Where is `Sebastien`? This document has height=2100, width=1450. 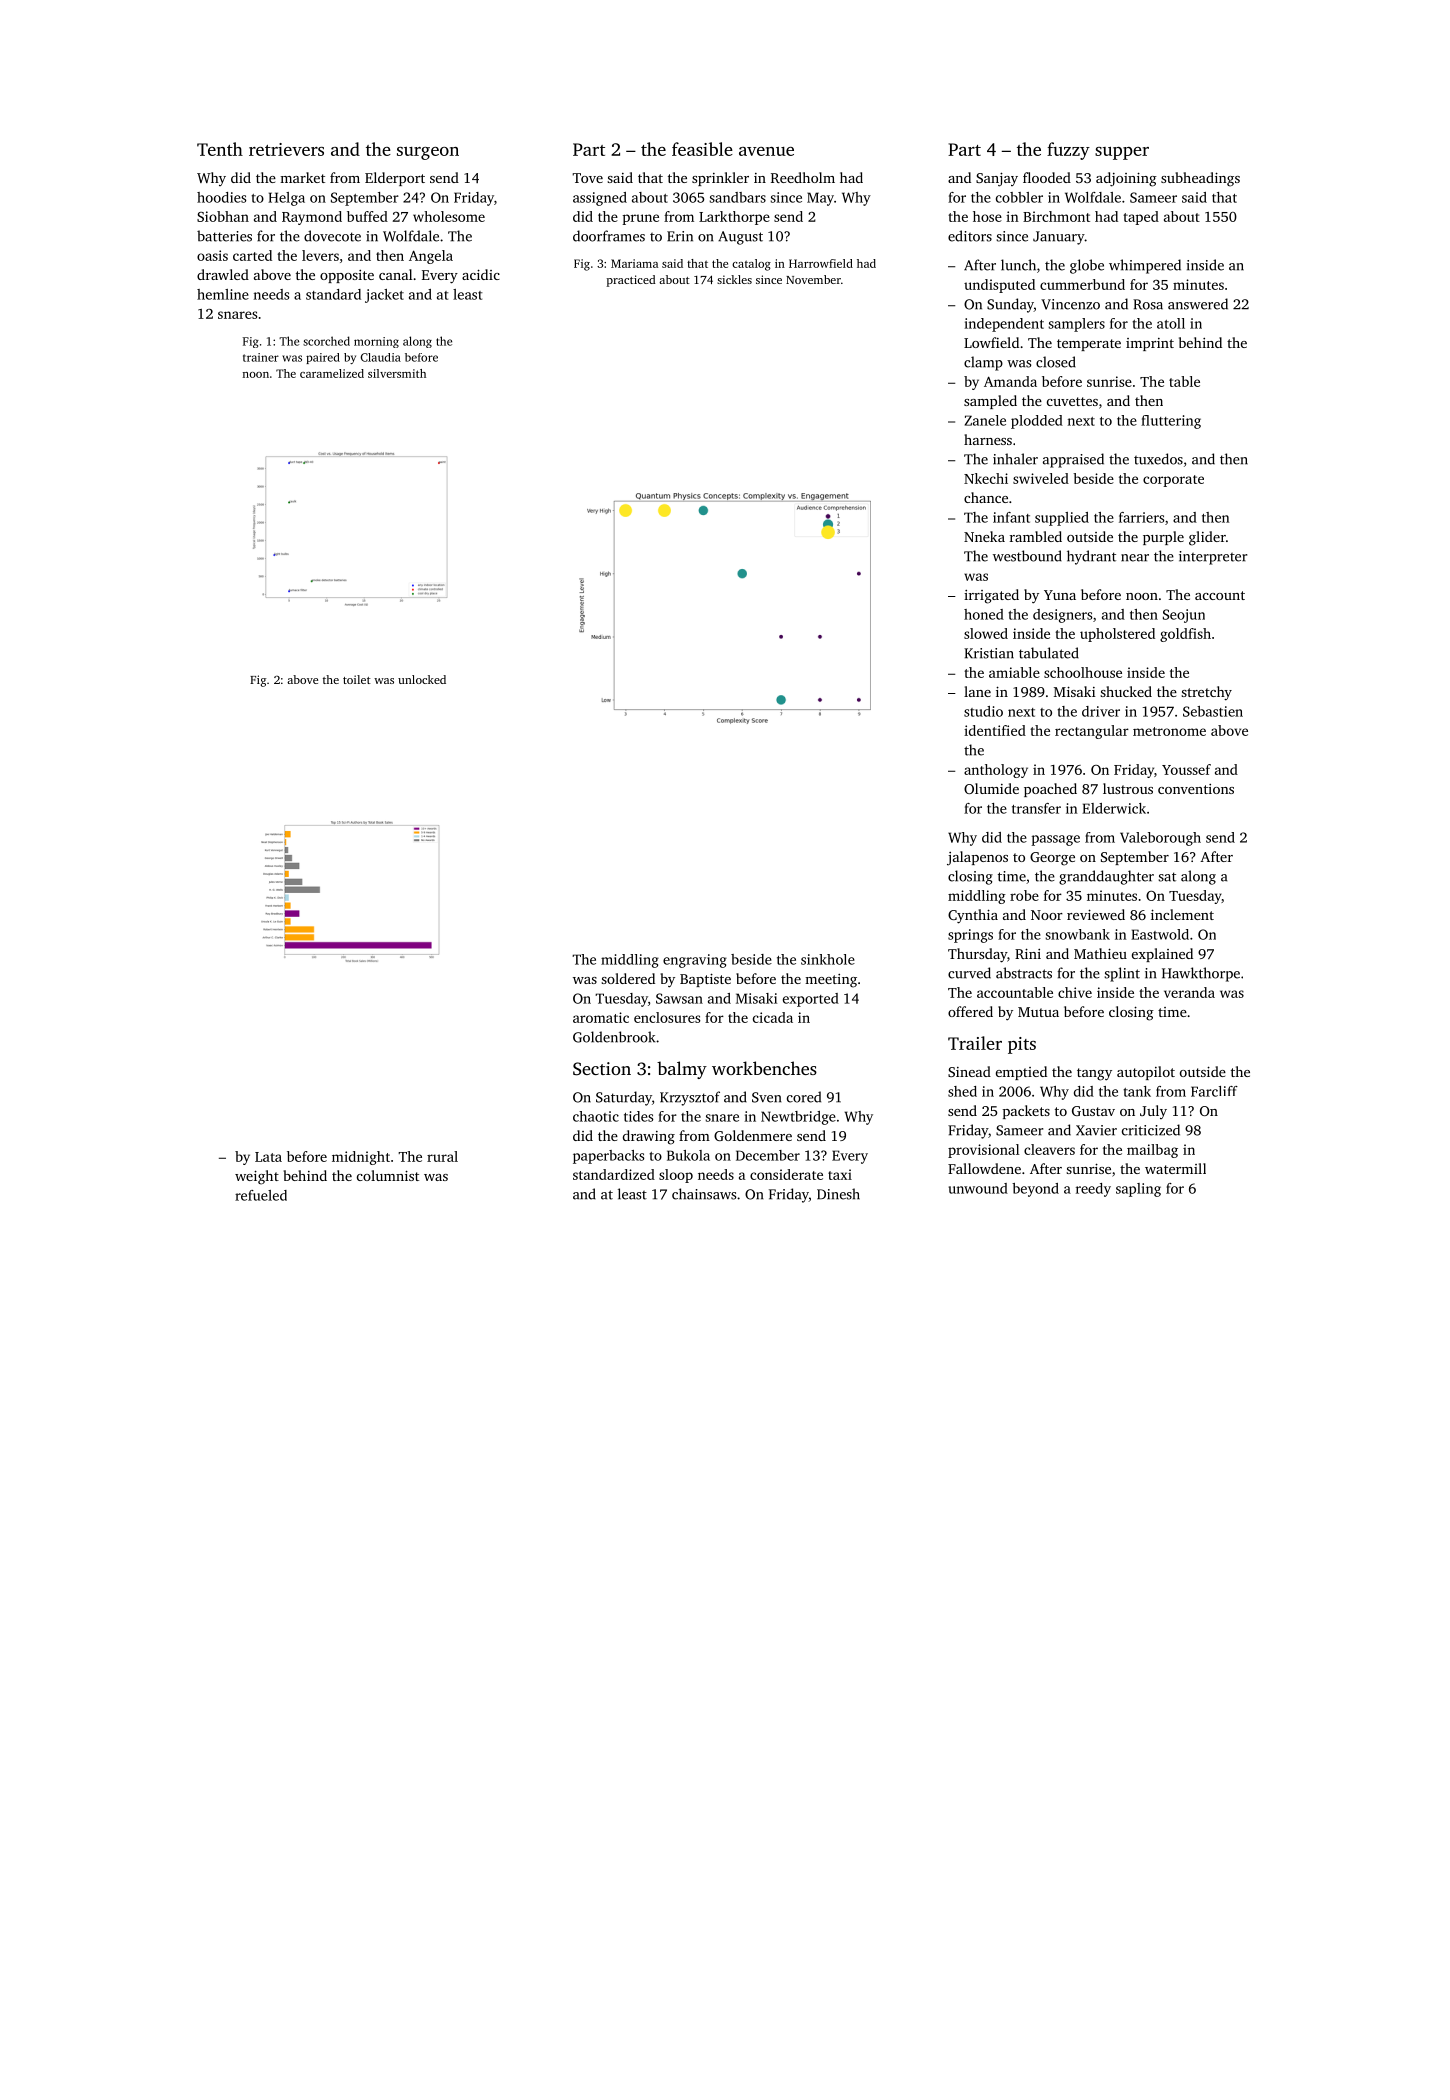 Sebastien is located at coordinates (1213, 711).
